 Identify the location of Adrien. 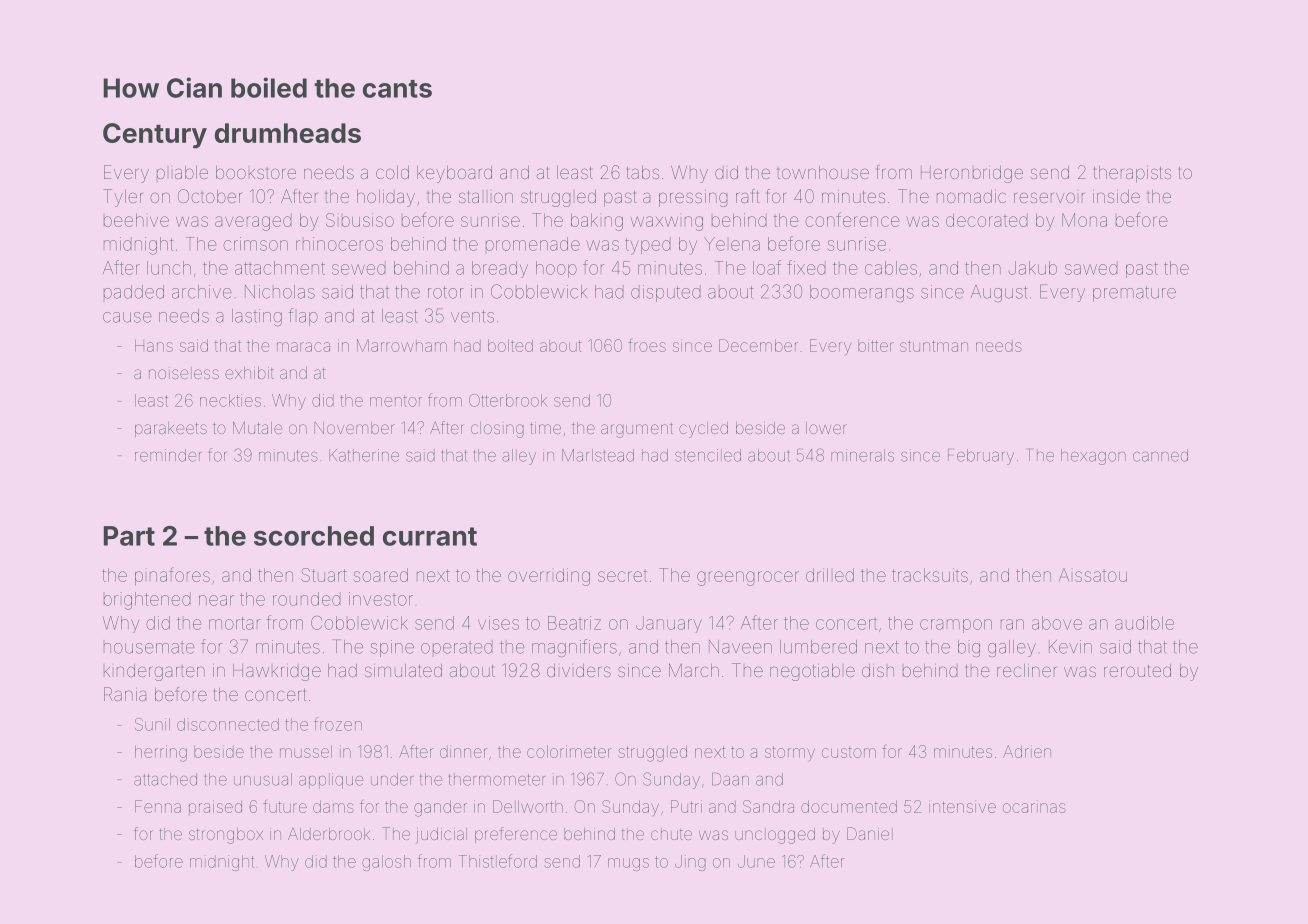
(1027, 751).
